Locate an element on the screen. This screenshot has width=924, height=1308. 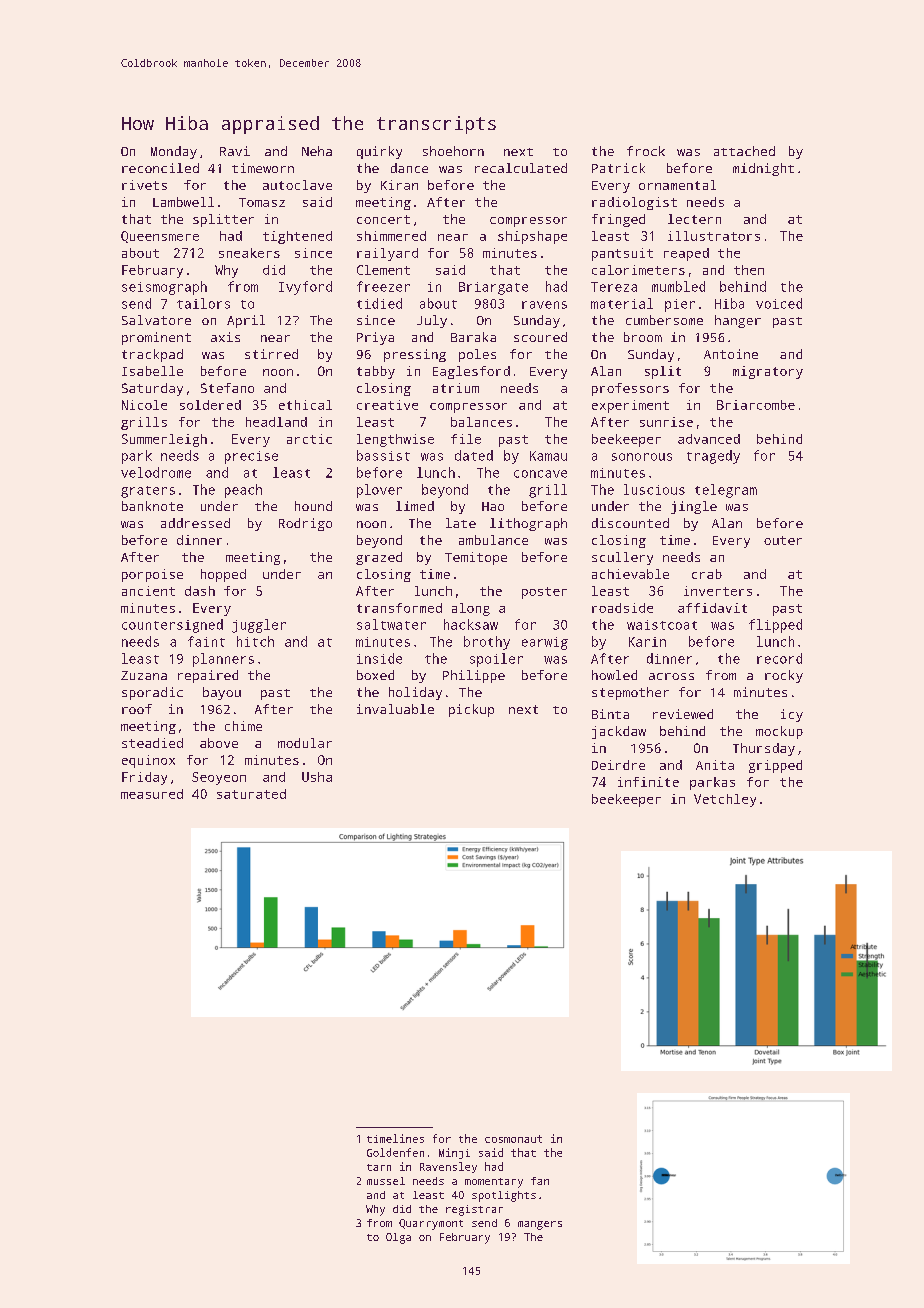
sneakers is located at coordinates (249, 253).
